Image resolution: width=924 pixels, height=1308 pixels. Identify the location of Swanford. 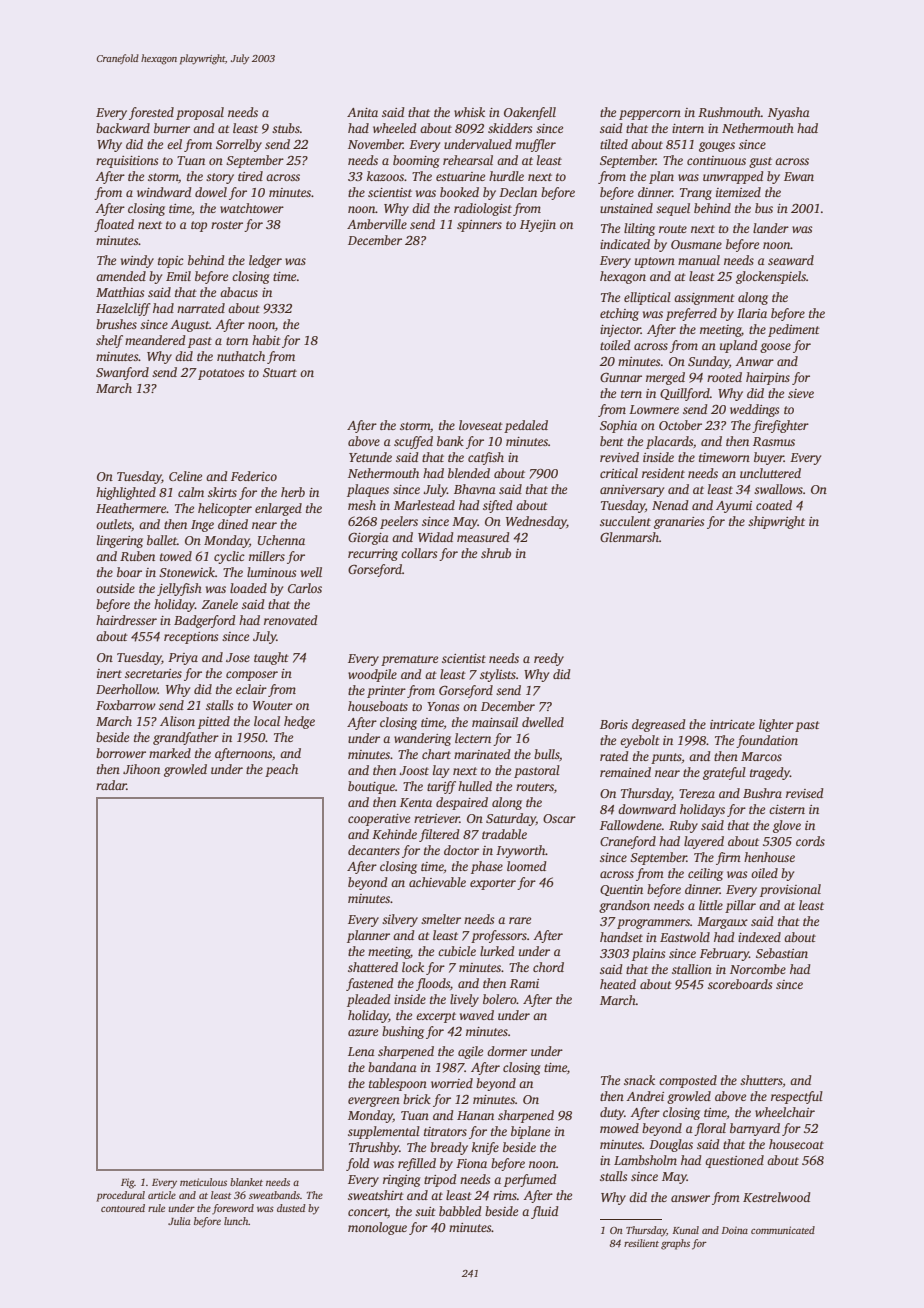
(122, 373).
